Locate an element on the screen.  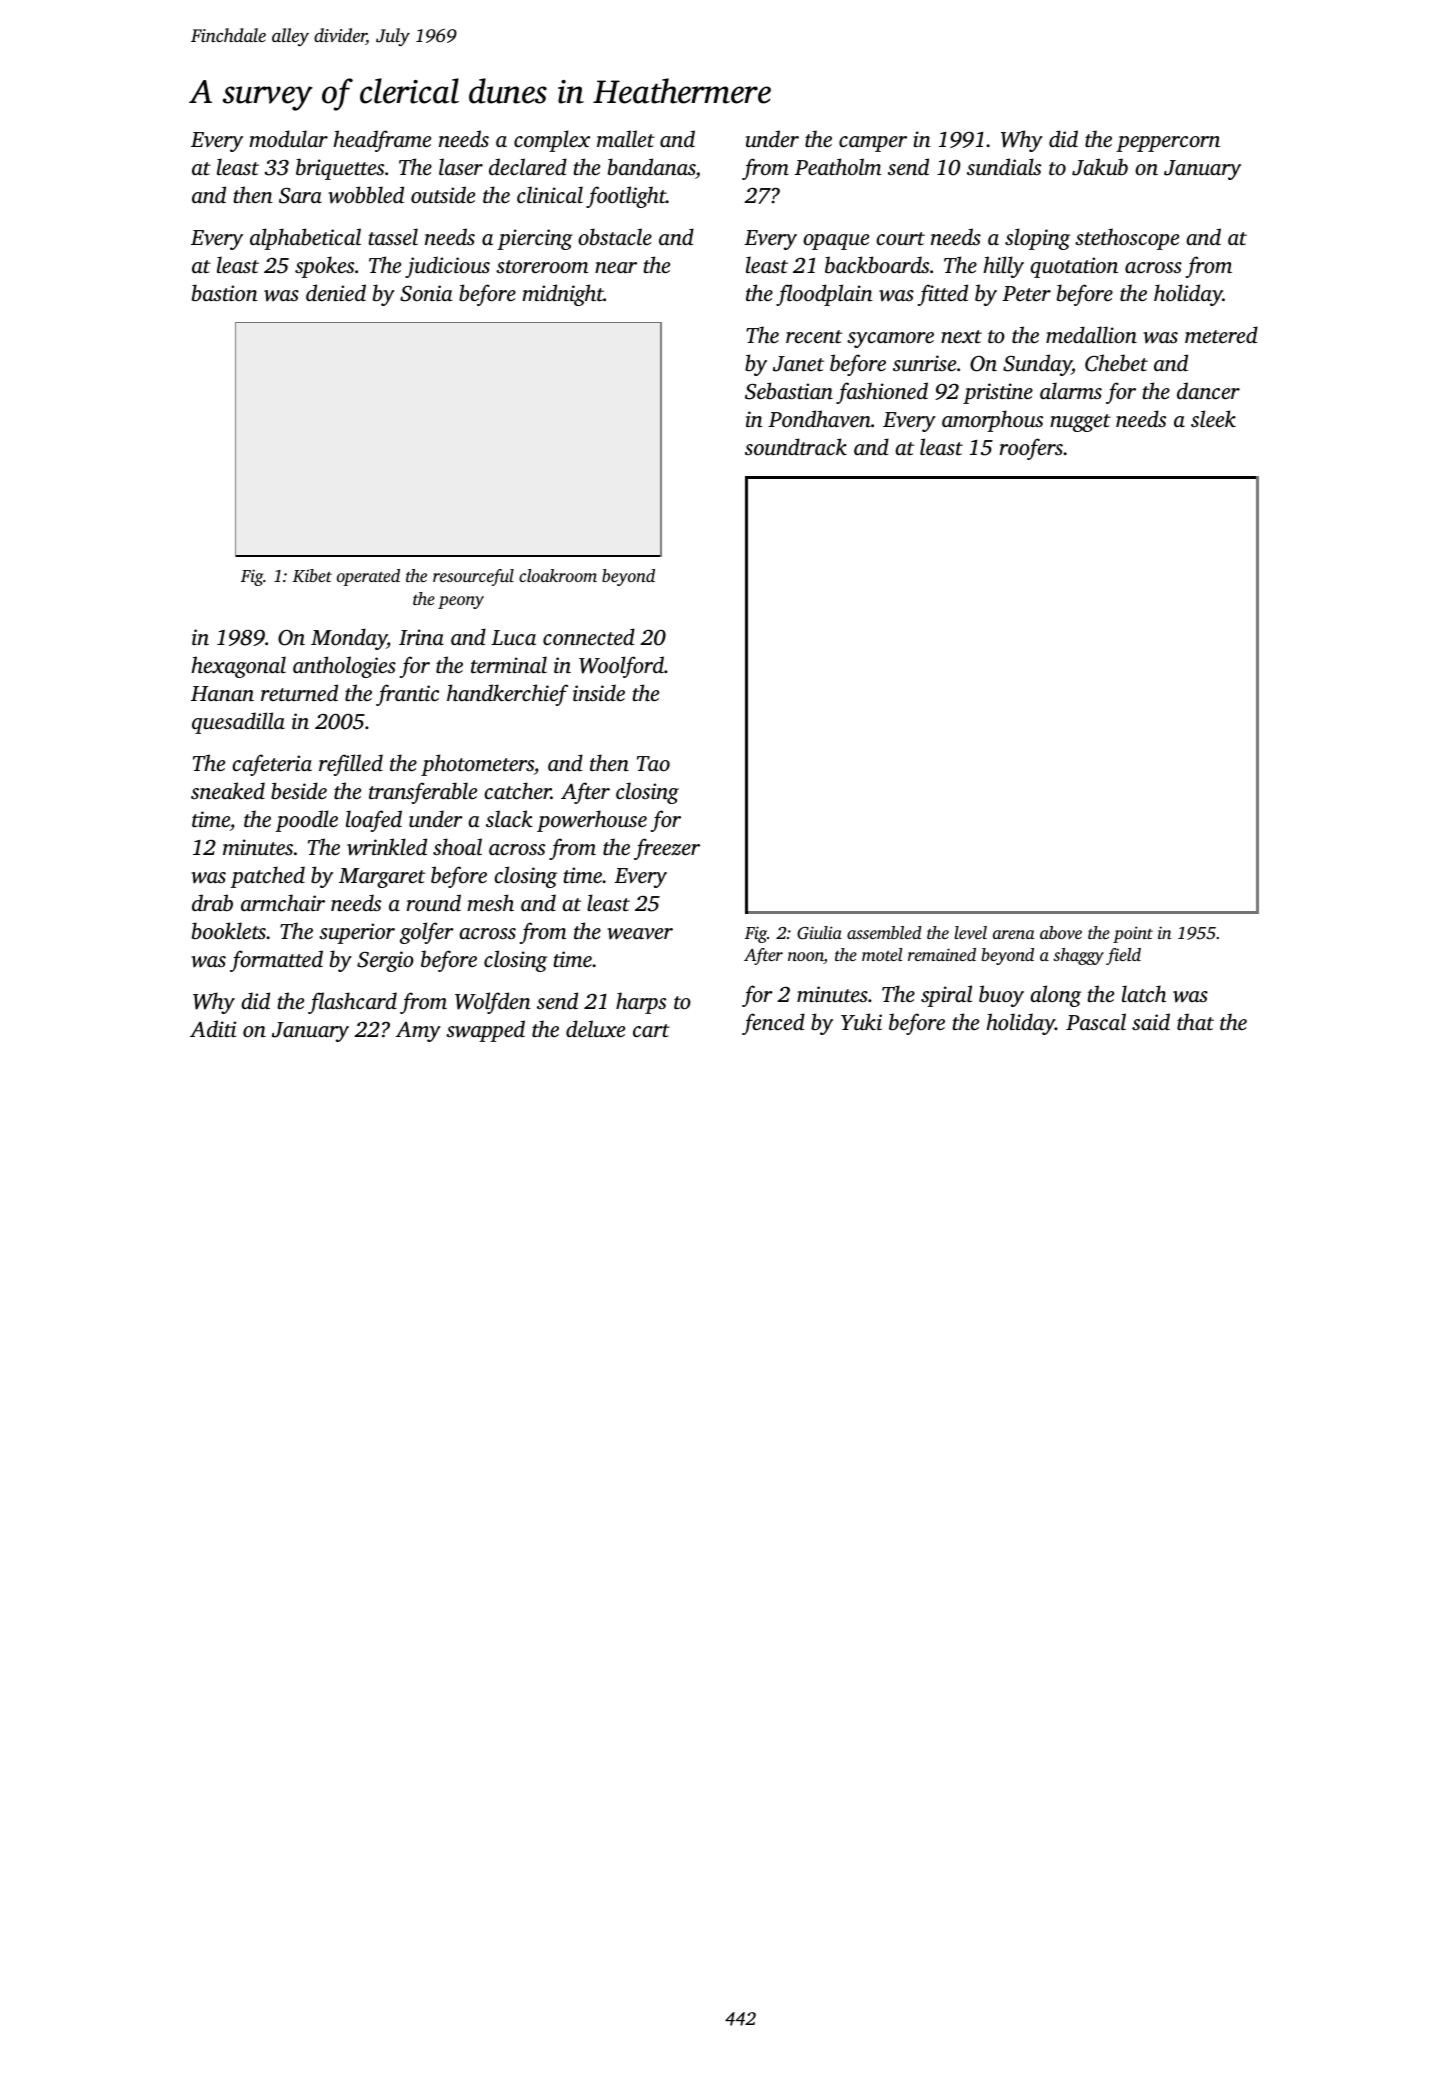
soundtrack is located at coordinates (796, 446).
